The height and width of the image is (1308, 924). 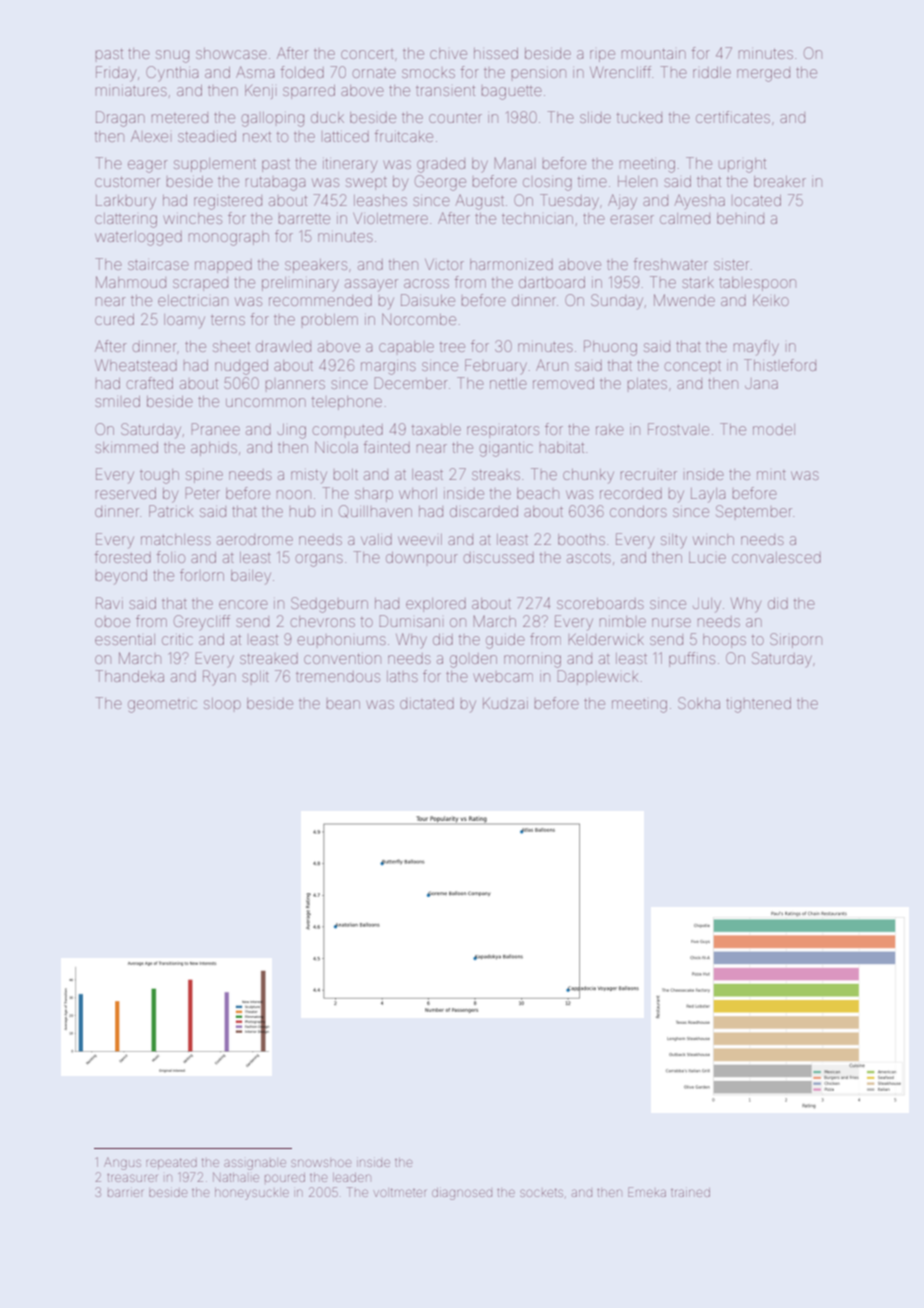 What do you see at coordinates (123, 557) in the image?
I see `forested` at bounding box center [123, 557].
